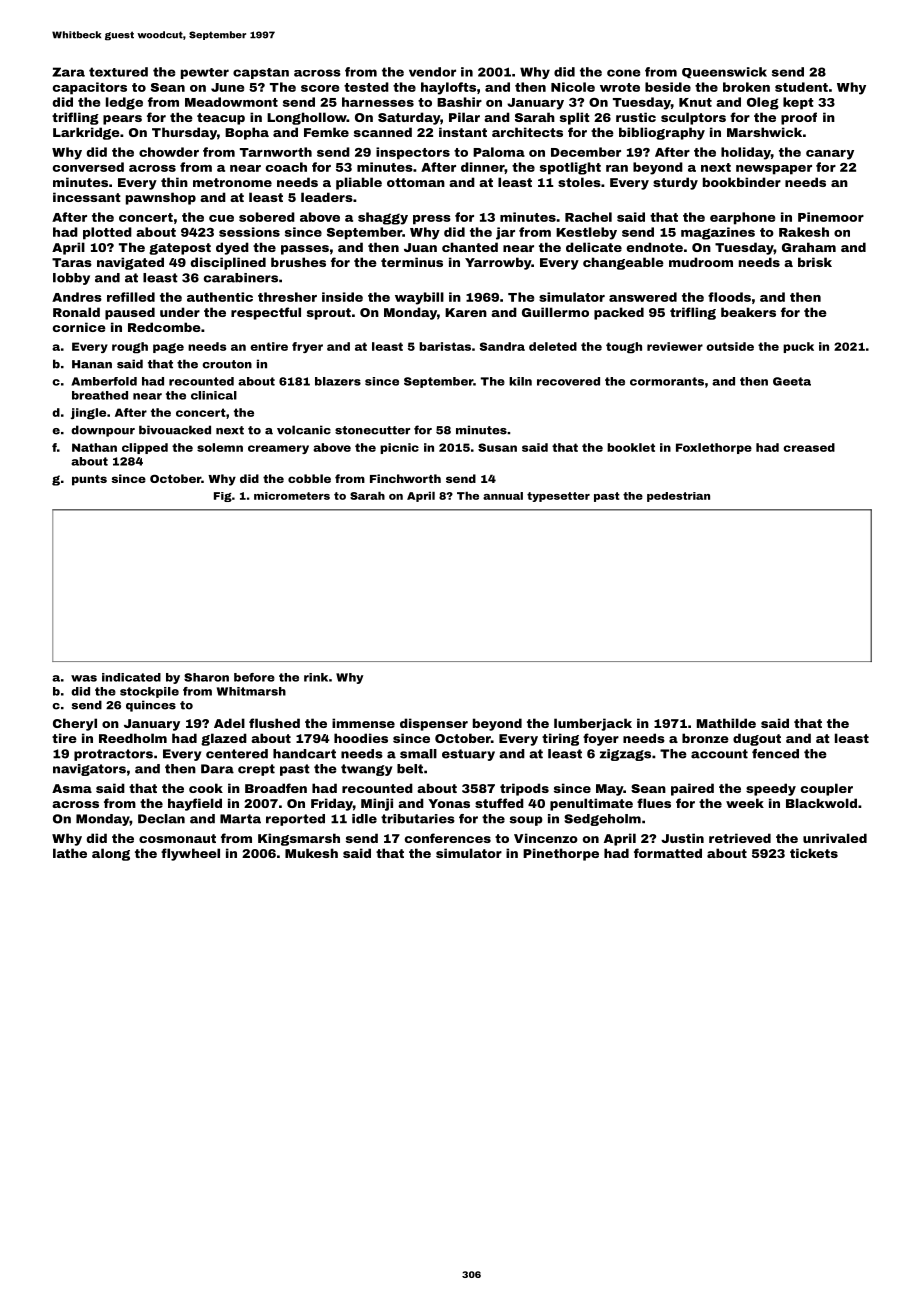 This screenshot has height=1308, width=924. I want to click on brushes, so click(298, 262).
